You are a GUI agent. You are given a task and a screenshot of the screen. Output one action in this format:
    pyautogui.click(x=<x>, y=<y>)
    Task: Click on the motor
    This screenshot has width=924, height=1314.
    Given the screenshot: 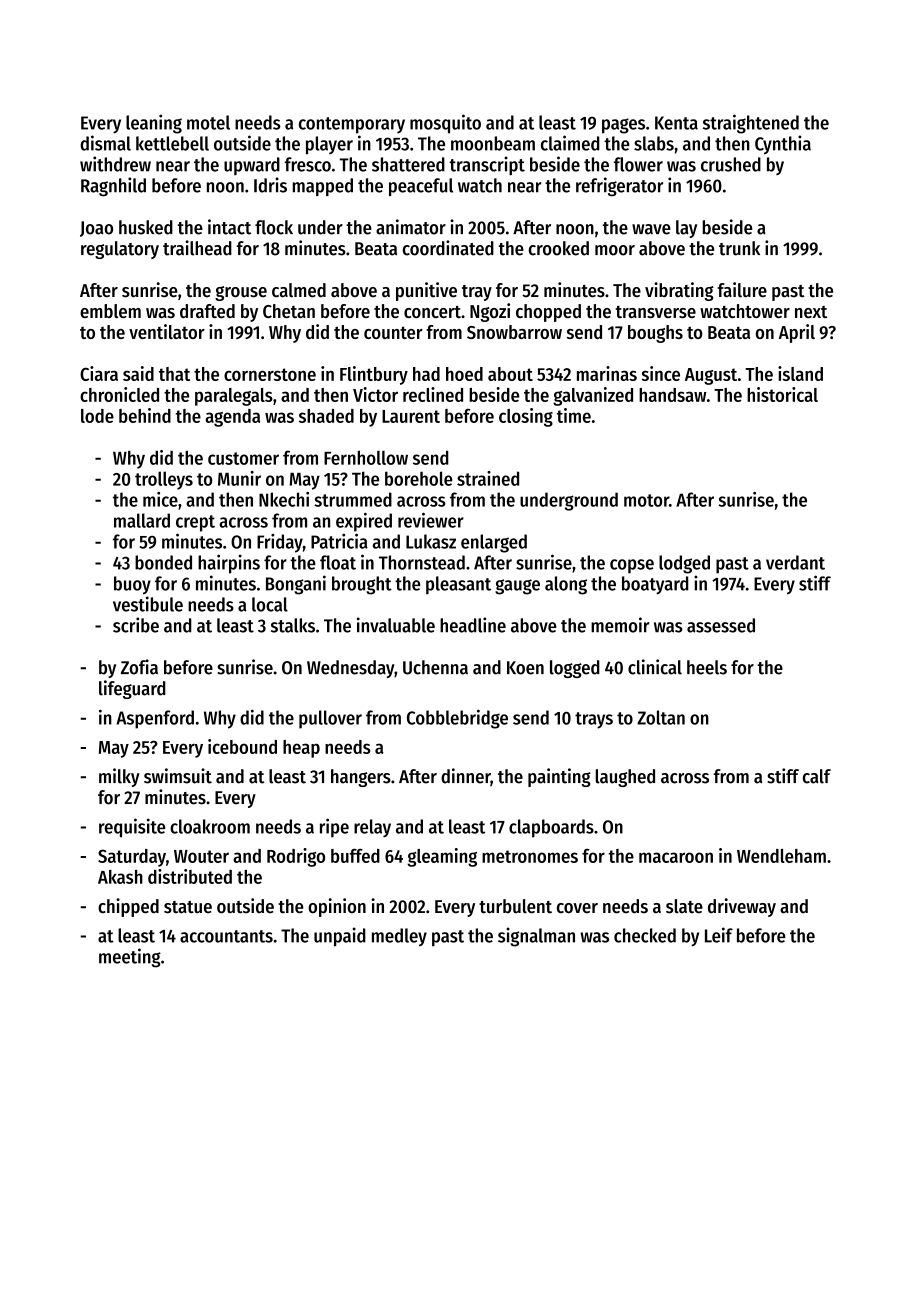 What is the action you would take?
    pyautogui.click(x=646, y=500)
